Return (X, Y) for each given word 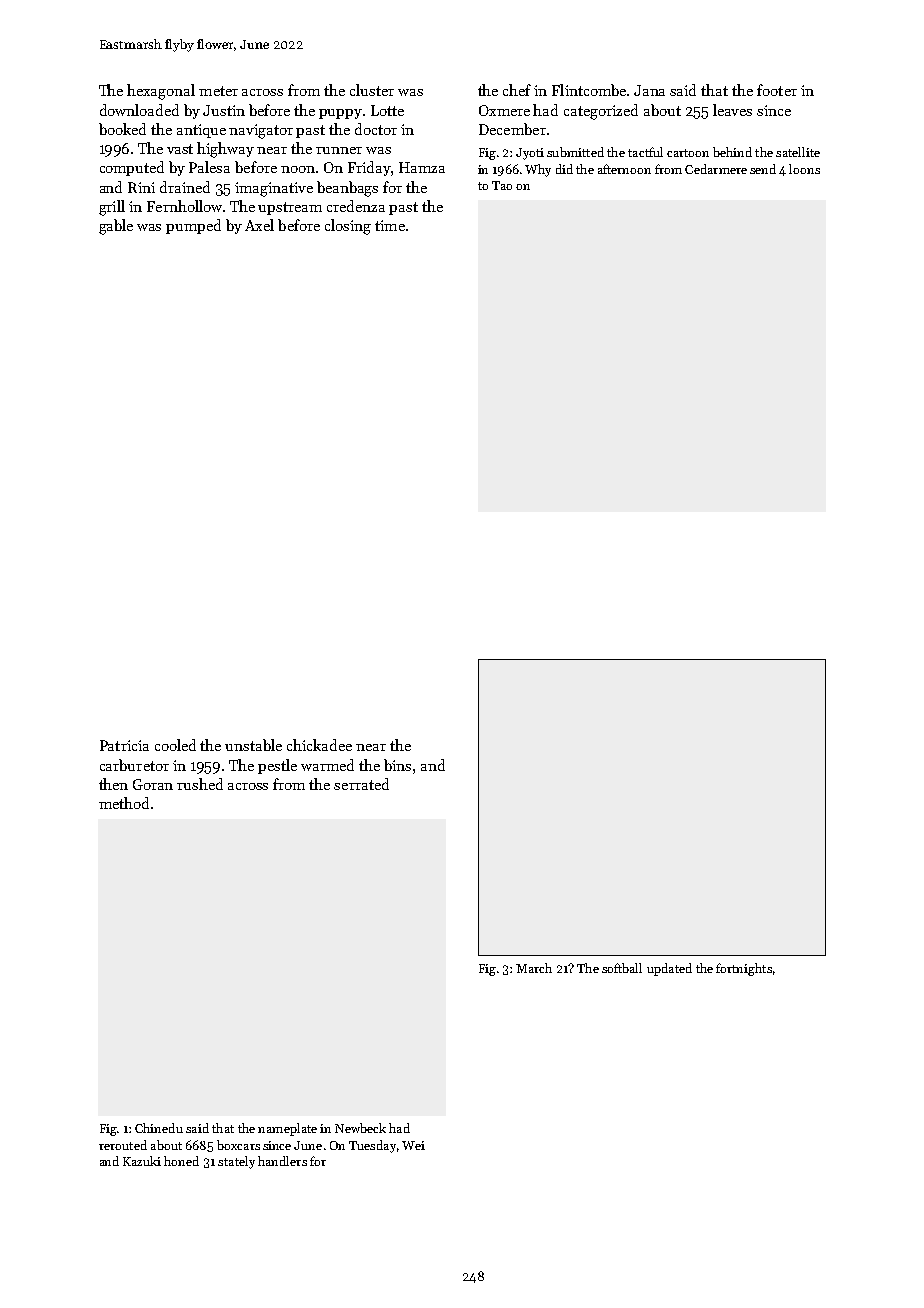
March (534, 968)
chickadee (319, 745)
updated (669, 969)
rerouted (123, 1145)
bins (397, 765)
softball (622, 968)
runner (339, 150)
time (390, 225)
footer (777, 90)
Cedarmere (716, 169)
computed (132, 168)
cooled (175, 745)
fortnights (744, 969)
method (124, 803)
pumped (193, 226)
